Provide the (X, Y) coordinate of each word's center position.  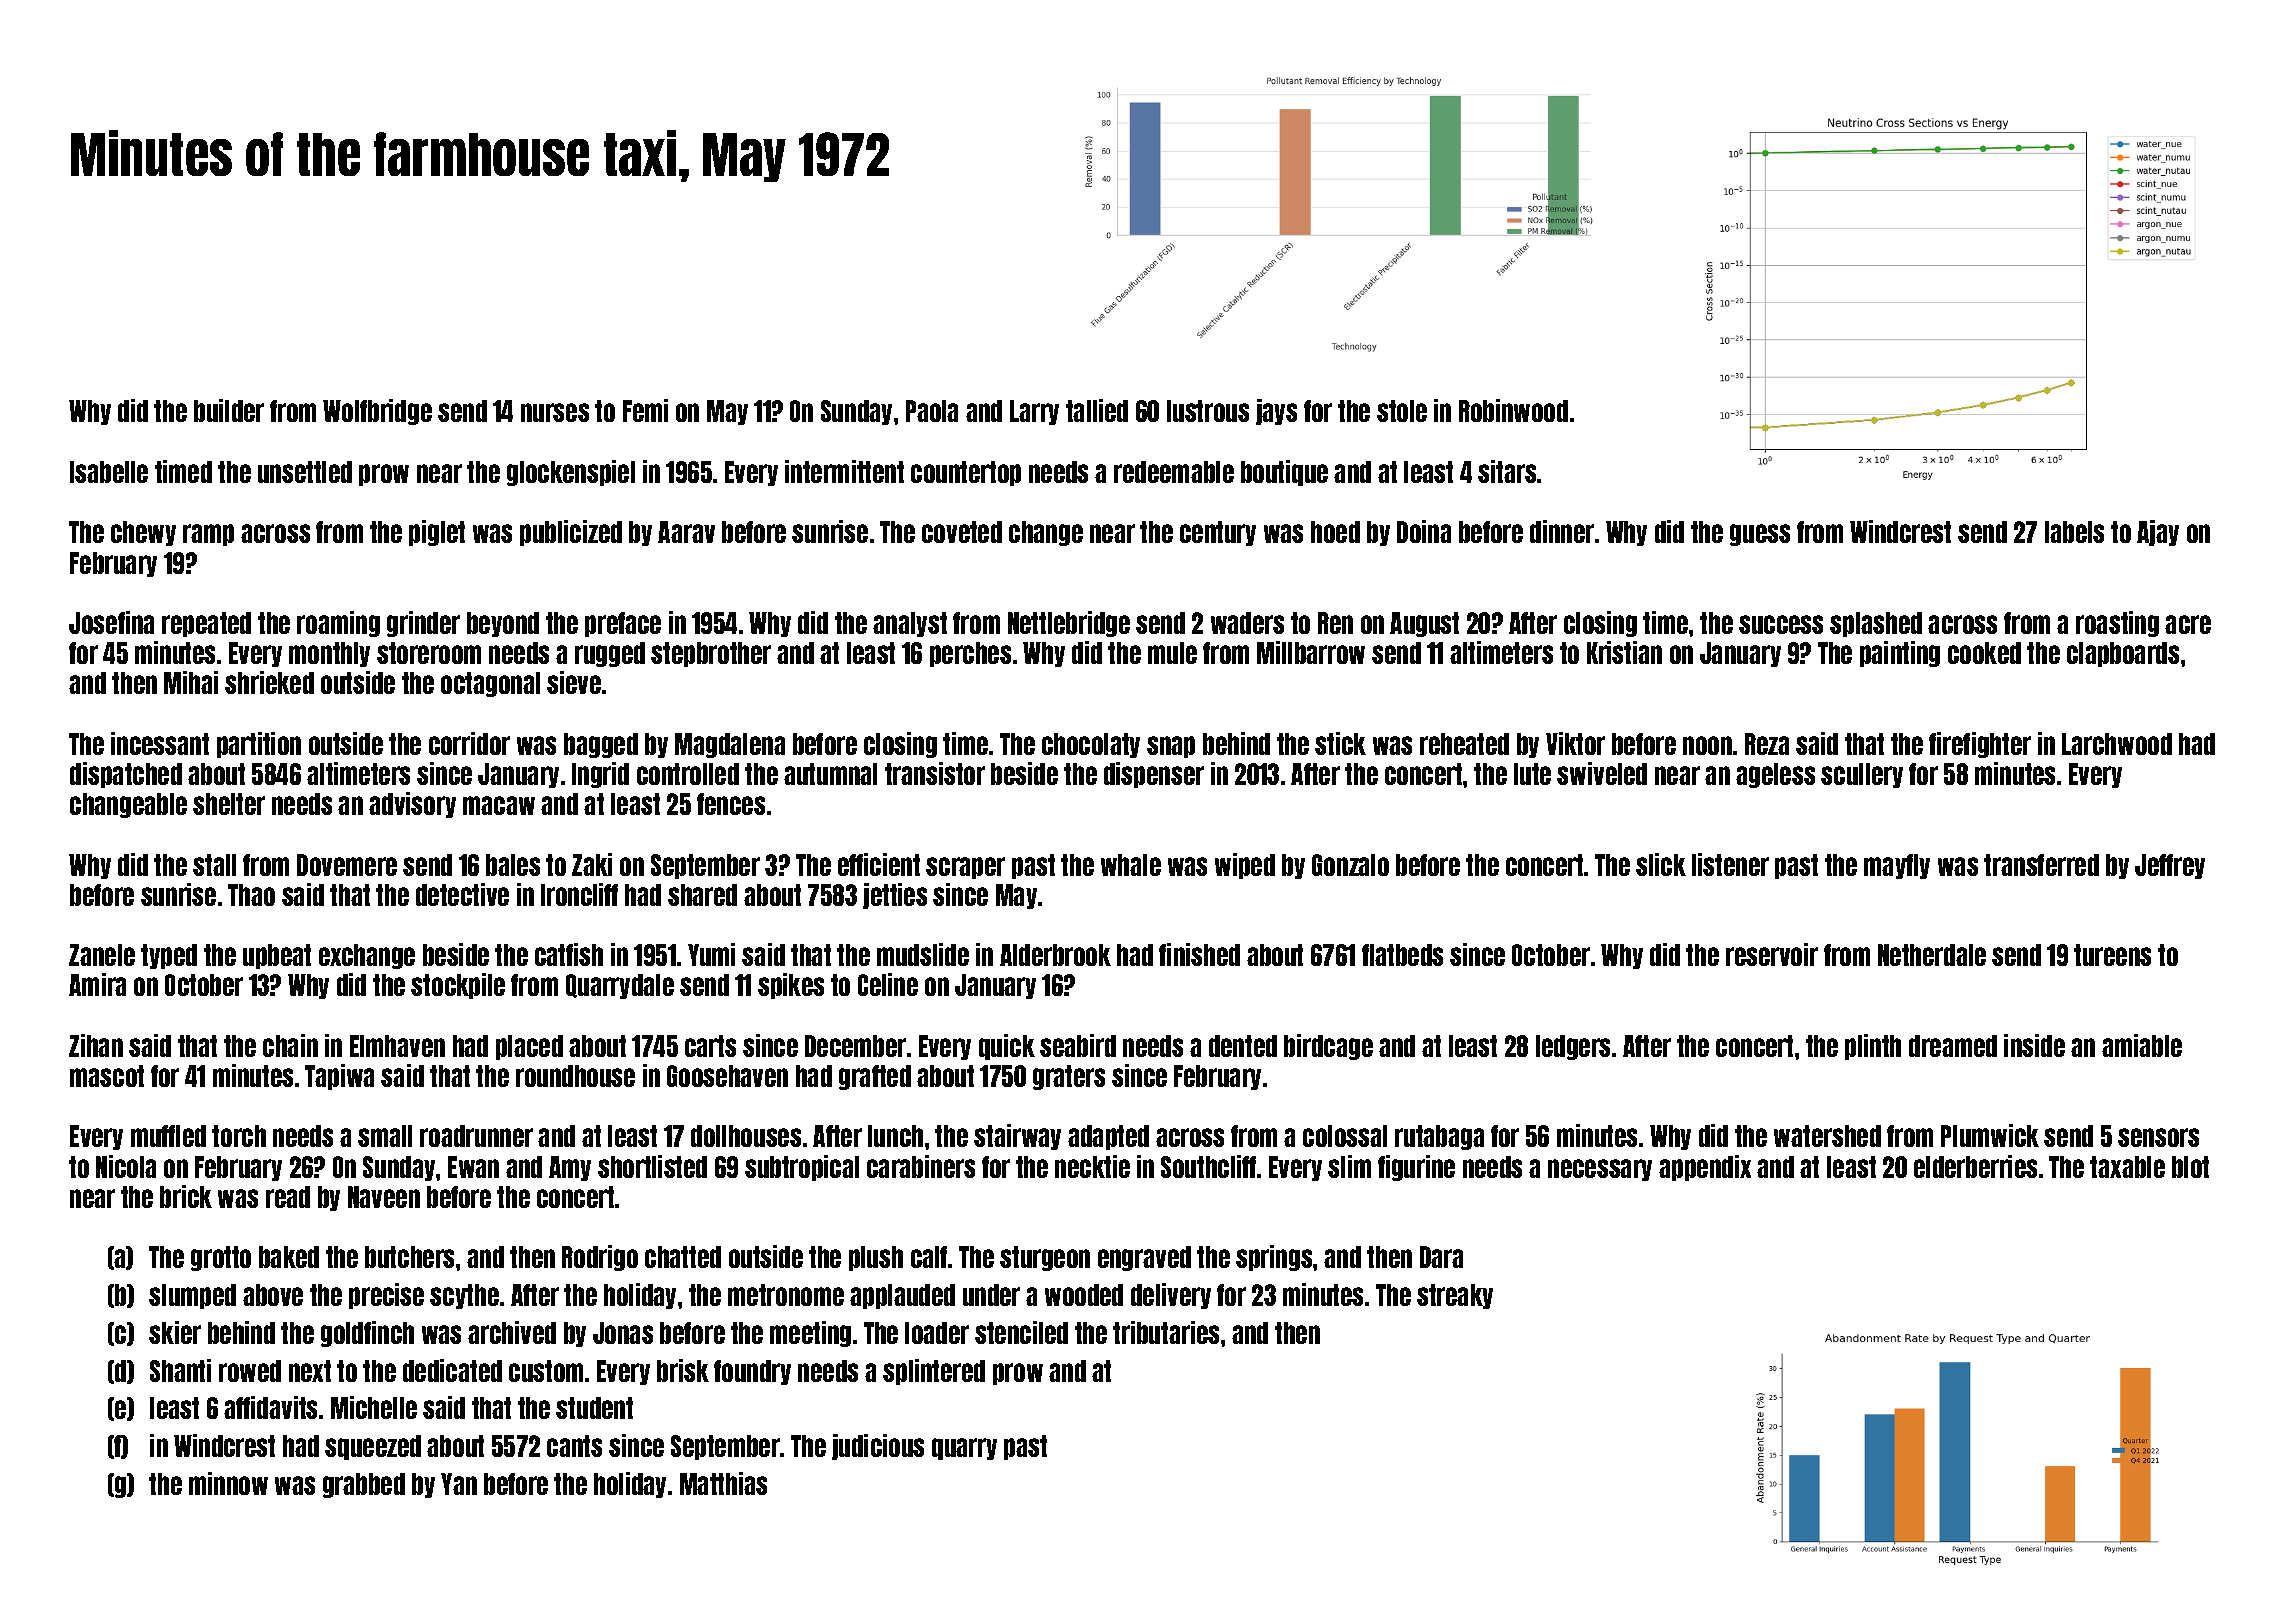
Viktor (1575, 743)
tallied (1097, 410)
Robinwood (1513, 410)
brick (186, 1196)
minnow (228, 1483)
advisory (412, 805)
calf (929, 1257)
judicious (878, 1447)
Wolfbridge (377, 412)
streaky (1455, 1296)
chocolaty (1091, 745)
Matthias (723, 1483)
